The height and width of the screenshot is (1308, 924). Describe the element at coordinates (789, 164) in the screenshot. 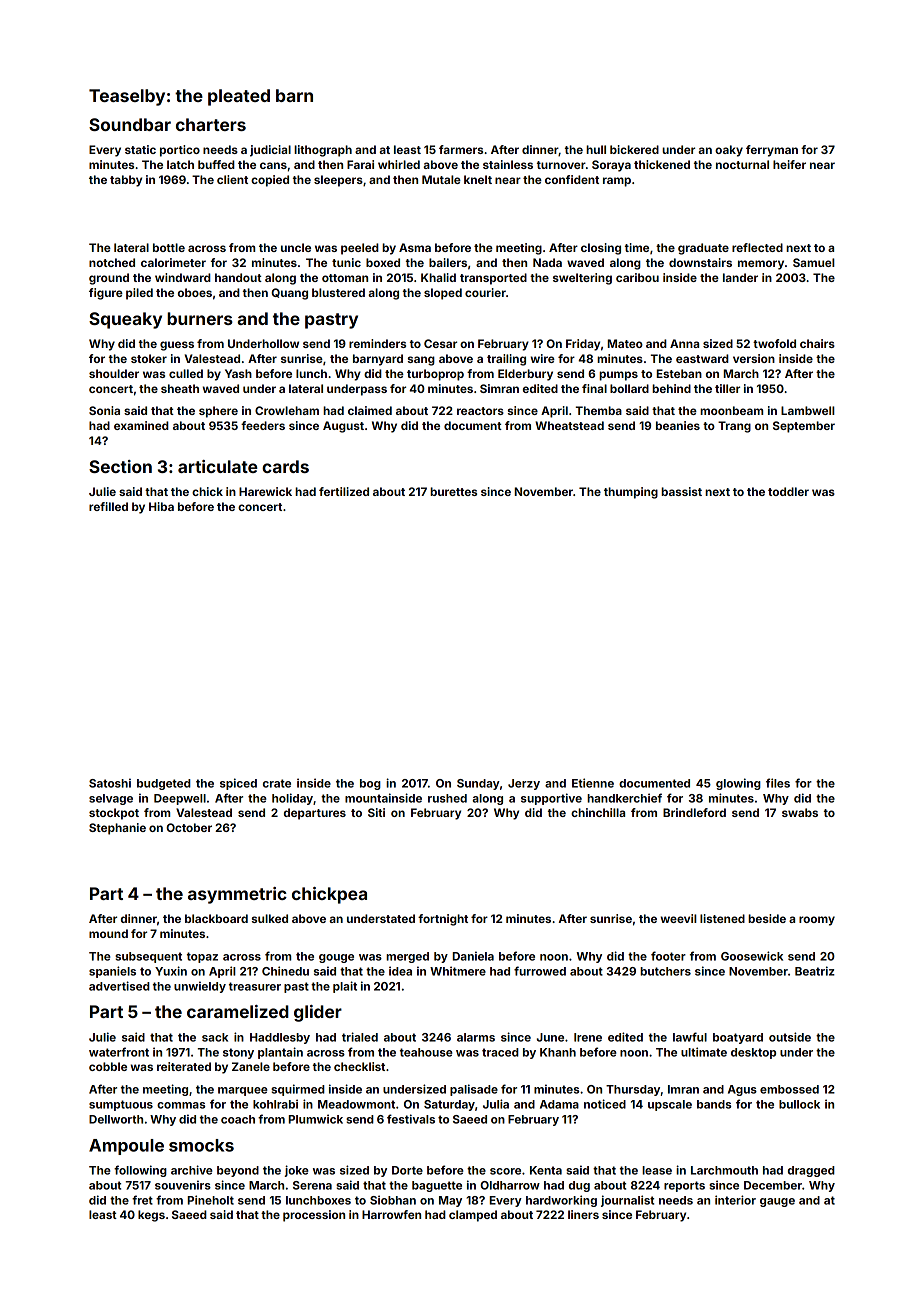

I see `heifer` at that location.
